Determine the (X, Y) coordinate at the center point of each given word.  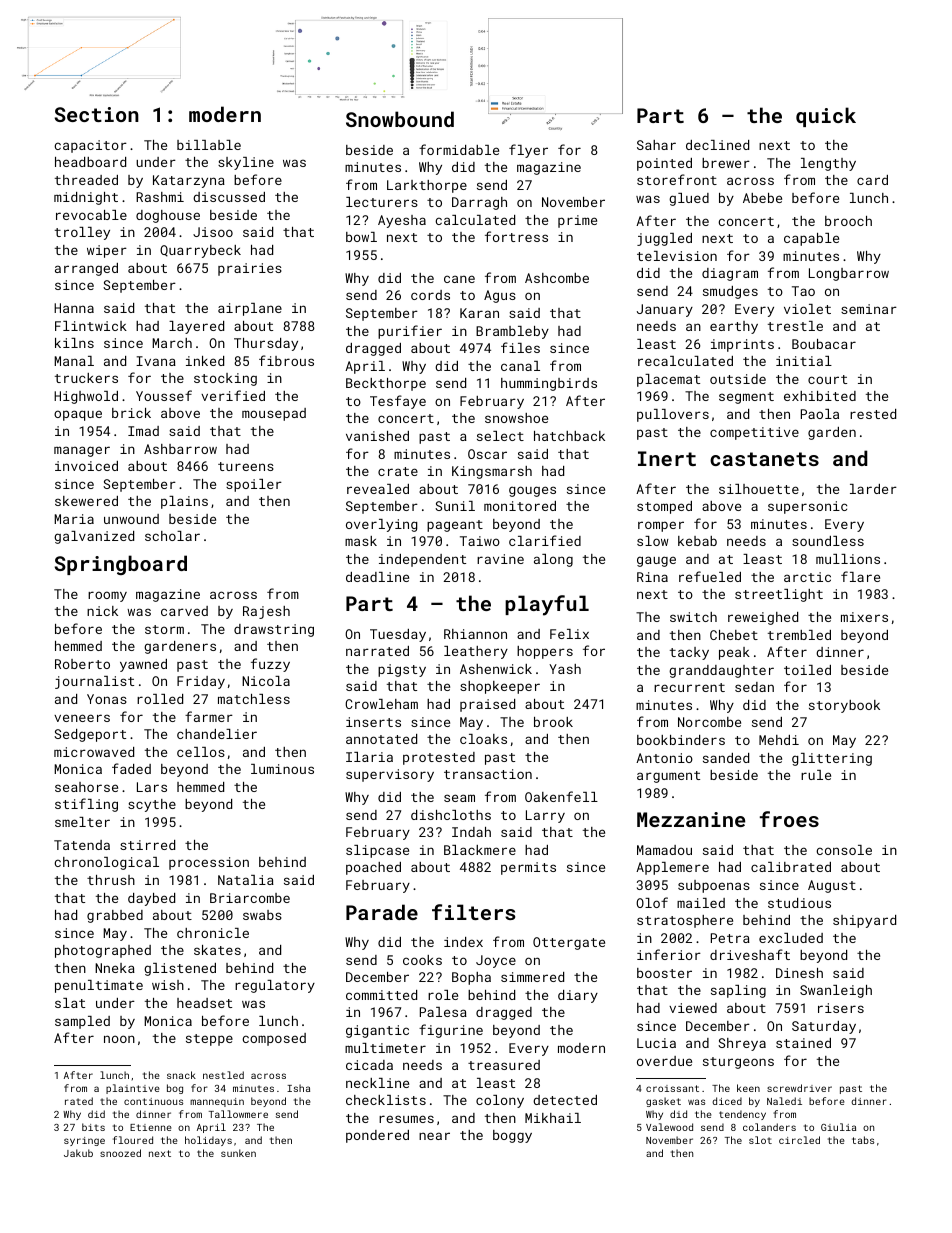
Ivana (156, 361)
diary (578, 996)
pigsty (402, 670)
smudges (730, 292)
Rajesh (266, 612)
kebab (697, 541)
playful (547, 605)
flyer (528, 151)
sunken (238, 1153)
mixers (864, 617)
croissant (672, 1088)
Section (97, 114)
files (520, 347)
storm (164, 629)
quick (826, 117)
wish (168, 985)
